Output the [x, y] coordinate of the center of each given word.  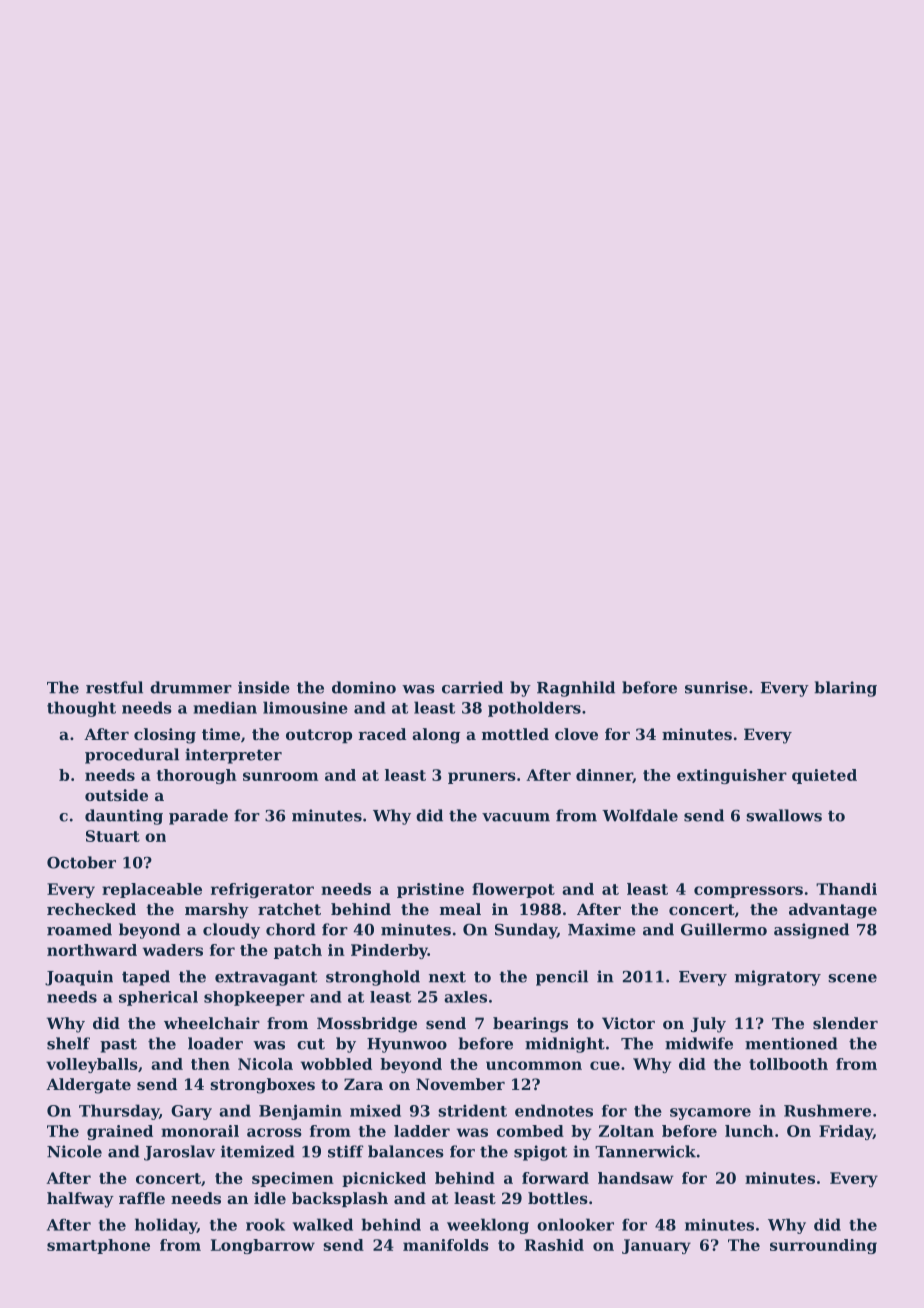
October [81, 862]
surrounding [823, 1246]
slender [845, 1023]
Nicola [265, 1064]
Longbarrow [263, 1246]
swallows [784, 815]
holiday [166, 1226]
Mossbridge [367, 1025]
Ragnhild [576, 689]
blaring [845, 689]
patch [298, 951]
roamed [79, 929]
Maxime [602, 929]
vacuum [516, 817]
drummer [191, 687]
